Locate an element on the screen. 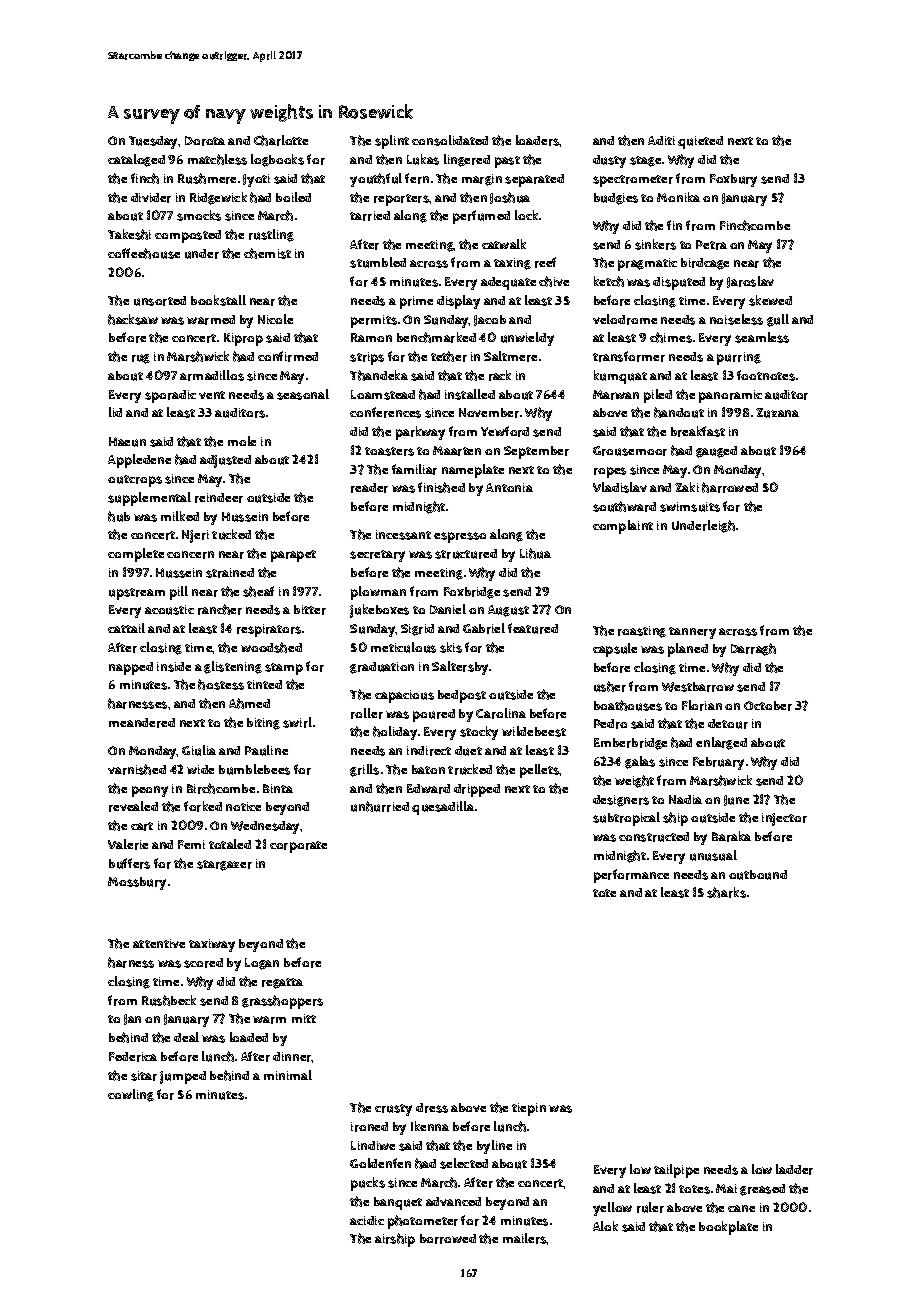  Tuesday is located at coordinates (154, 142).
